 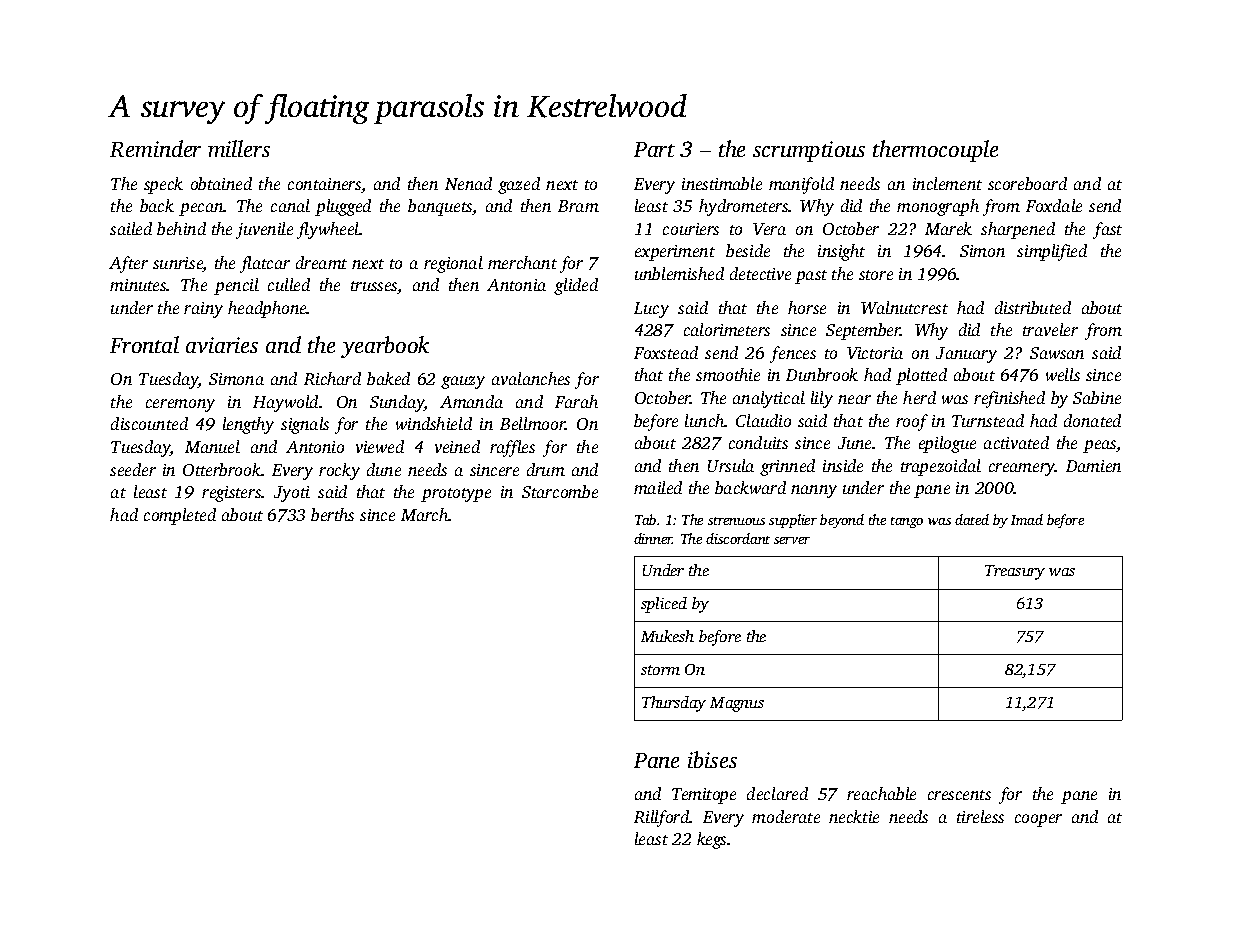 I want to click on completed, so click(x=180, y=516).
